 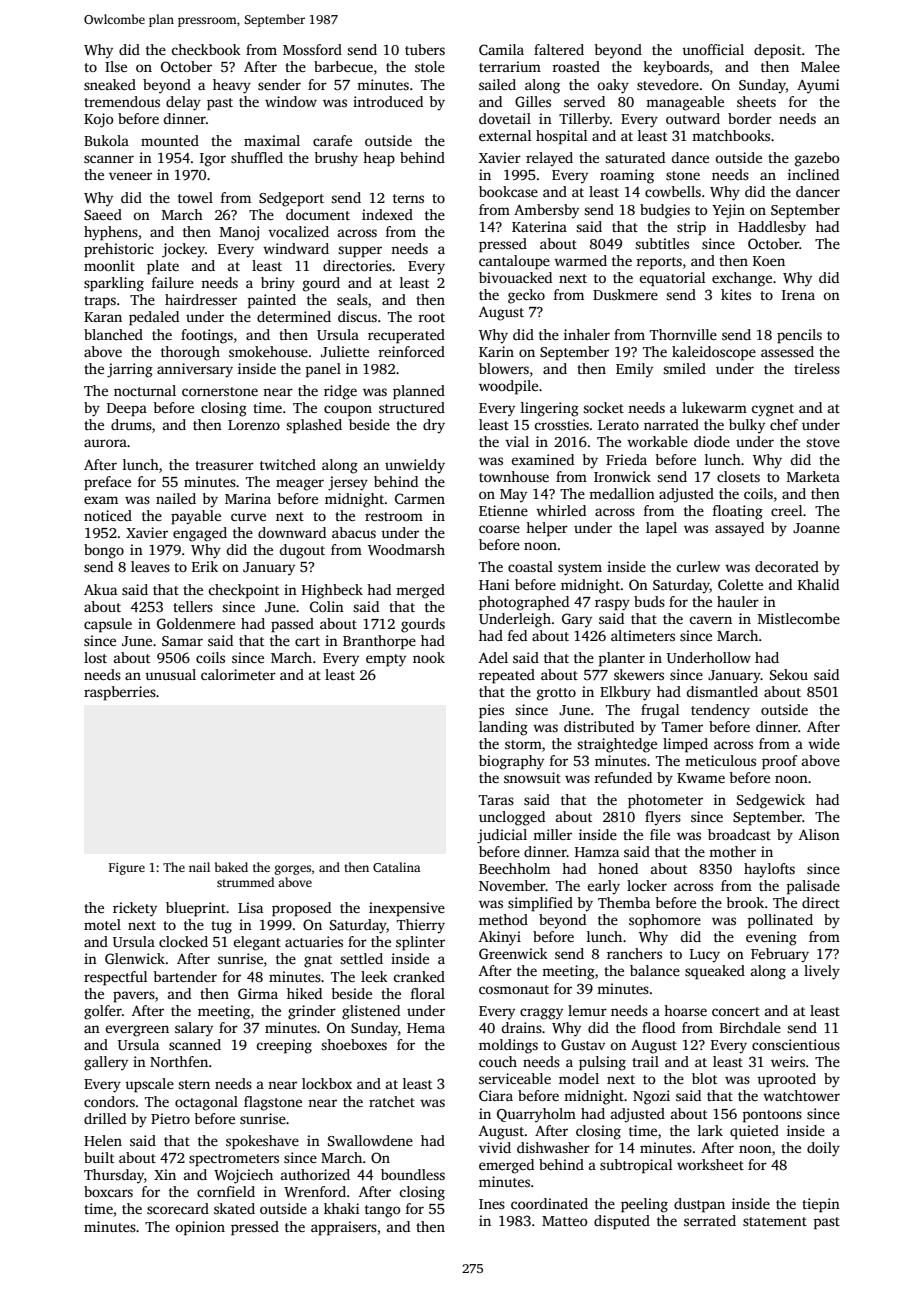 I want to click on thorough, so click(x=190, y=353).
